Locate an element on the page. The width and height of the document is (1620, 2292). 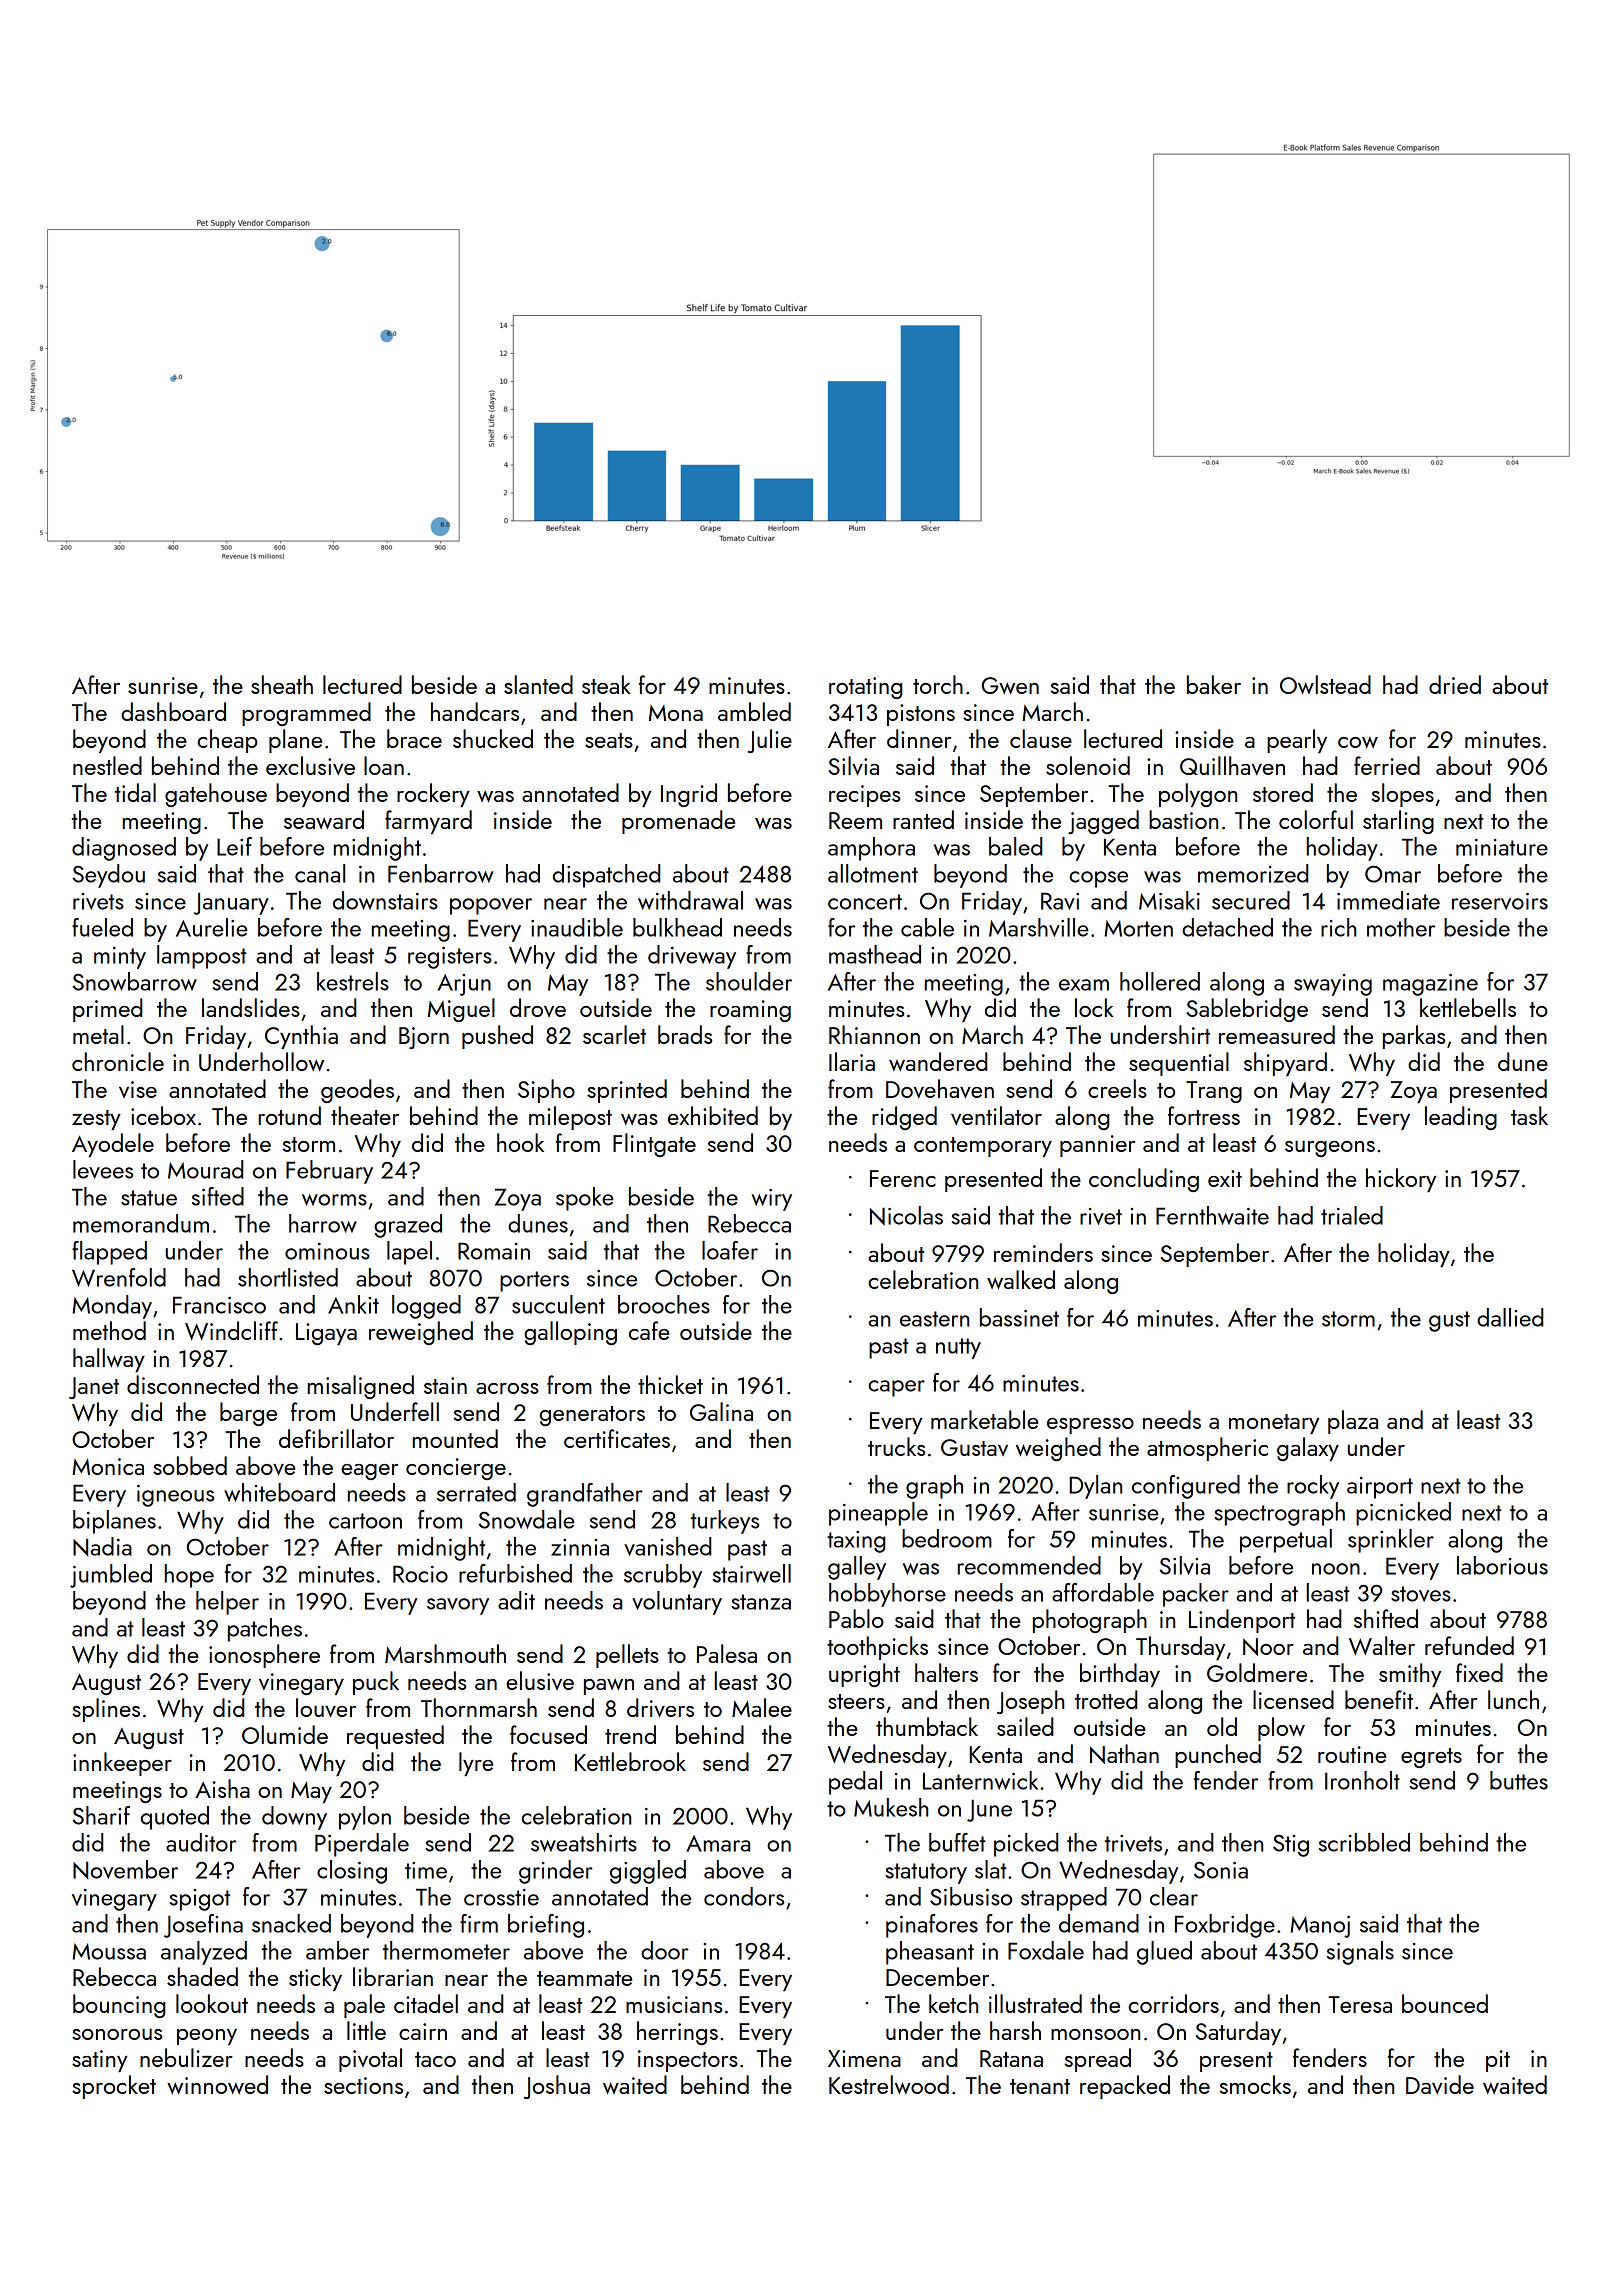
sheath is located at coordinates (282, 684).
